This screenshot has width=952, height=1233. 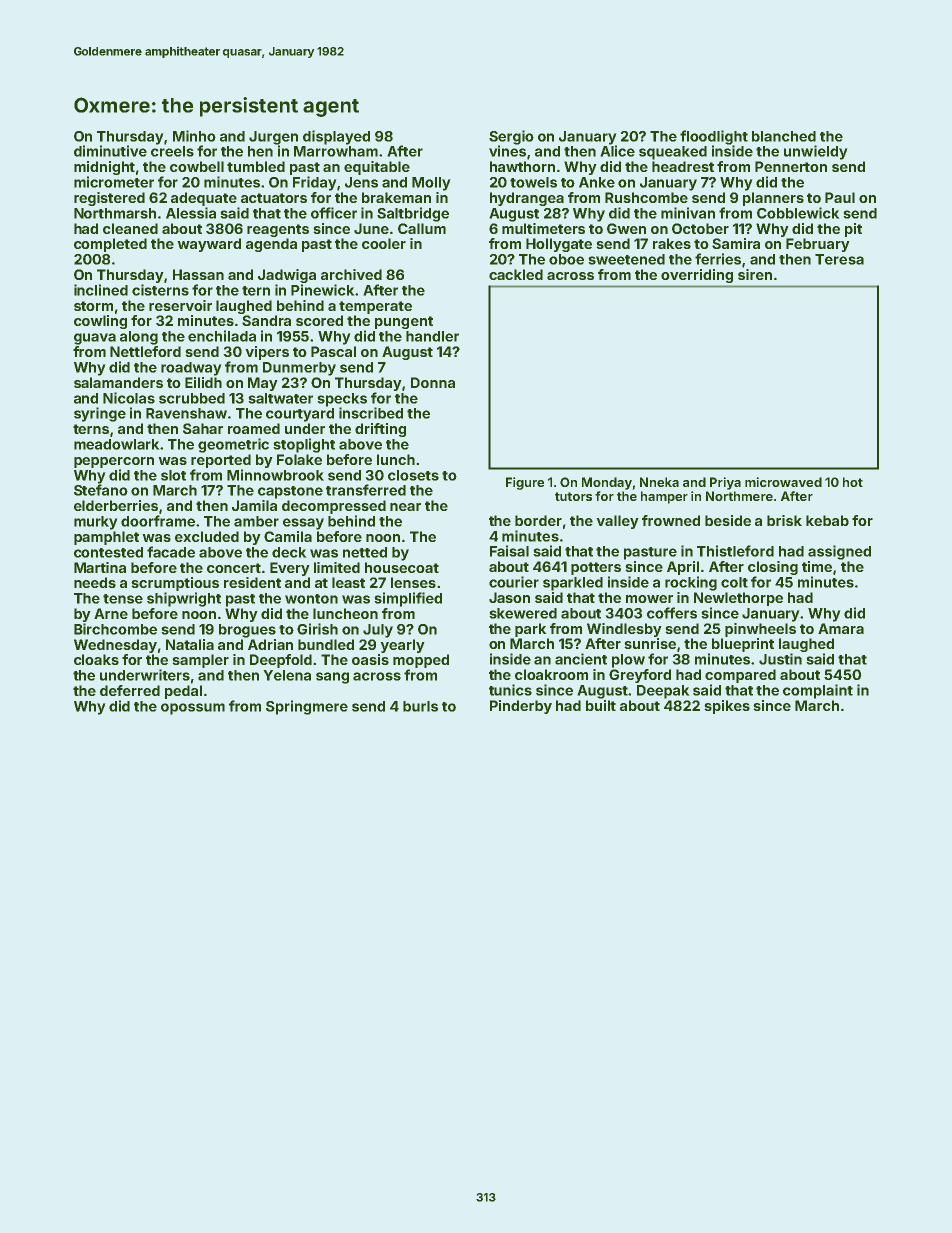 What do you see at coordinates (816, 152) in the screenshot?
I see `unwieldy` at bounding box center [816, 152].
